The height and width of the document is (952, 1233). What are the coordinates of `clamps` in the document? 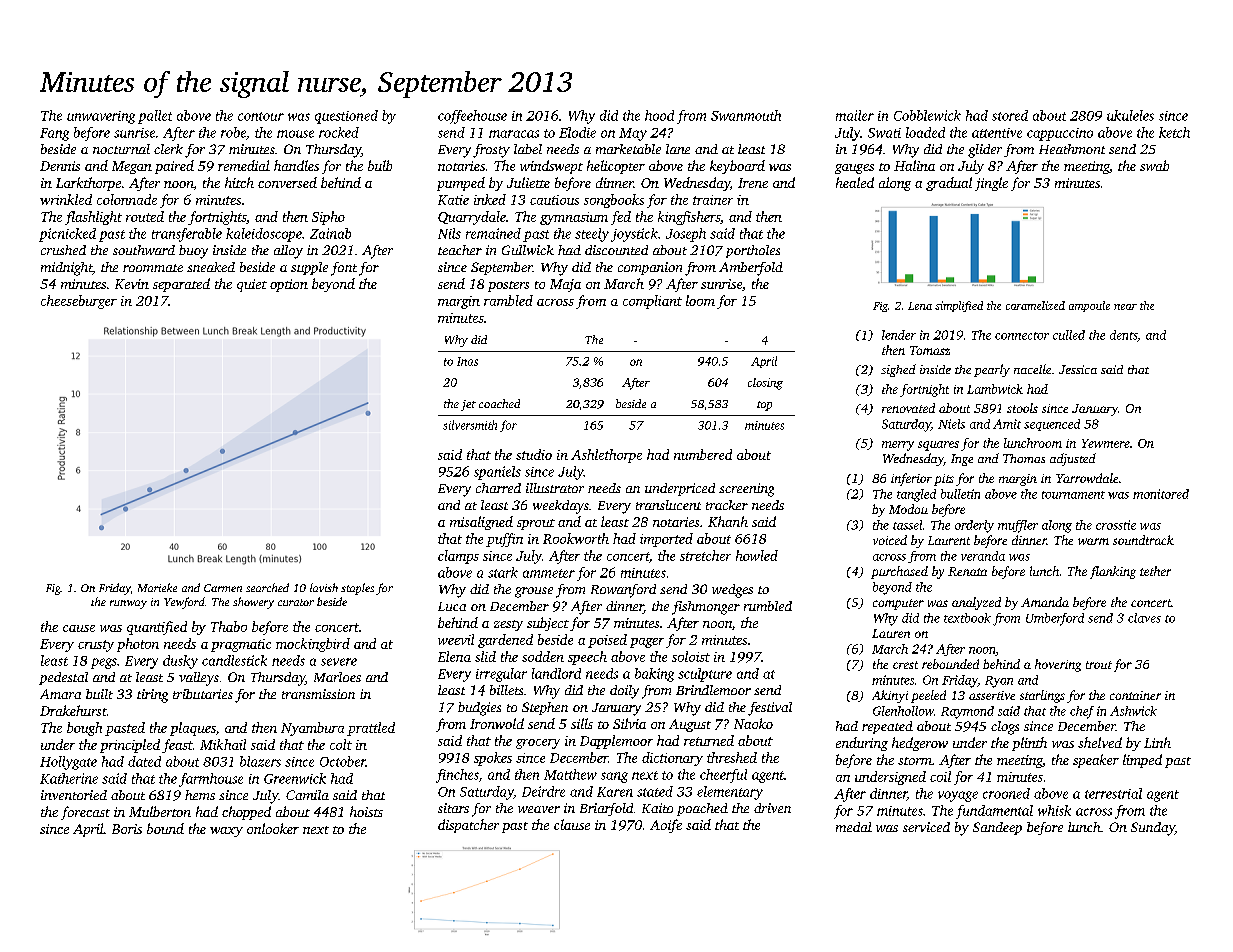 It's located at (458, 557).
